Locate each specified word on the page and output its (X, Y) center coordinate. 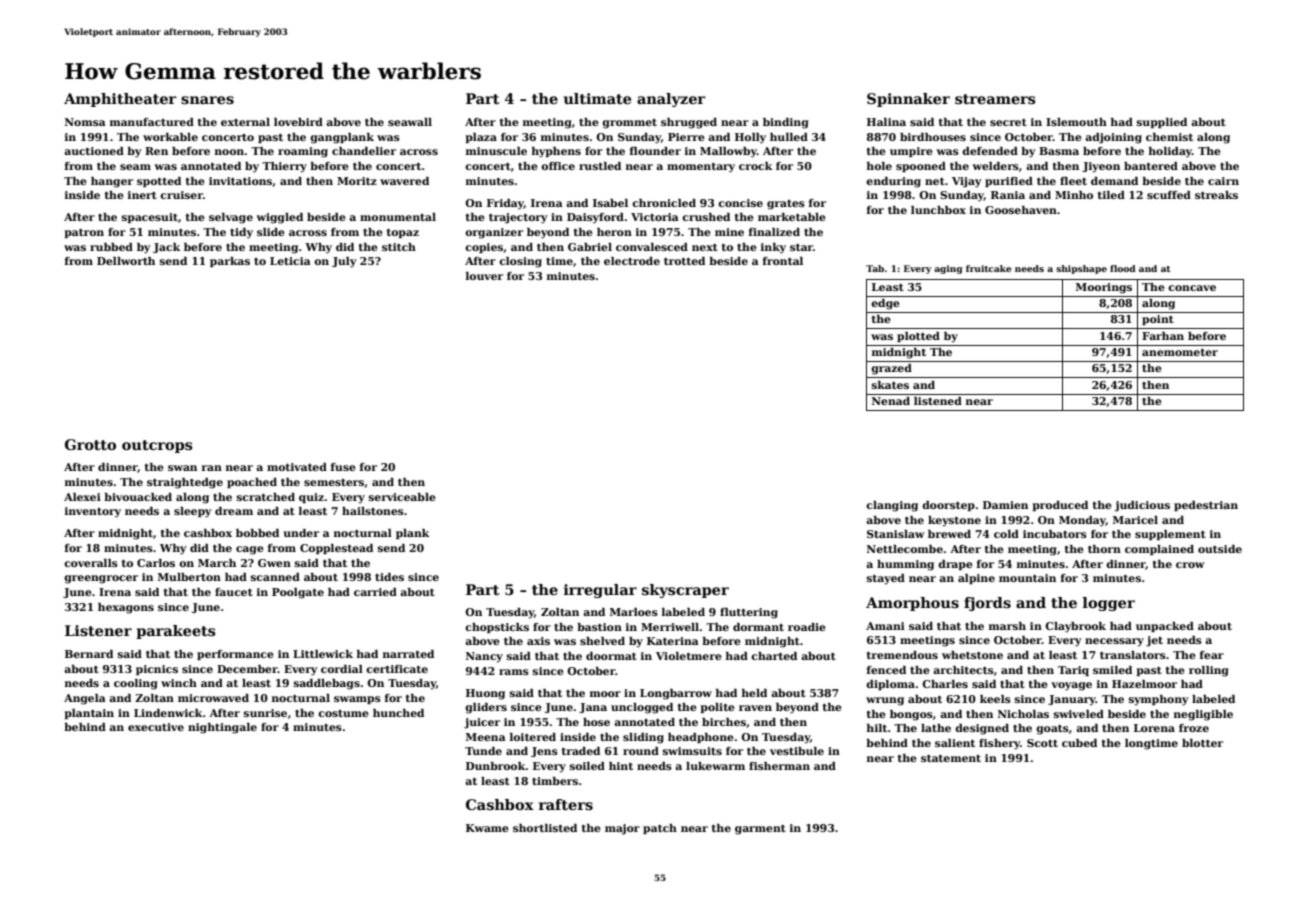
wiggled (279, 218)
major (622, 829)
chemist (1169, 137)
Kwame (487, 828)
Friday (505, 204)
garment (760, 830)
